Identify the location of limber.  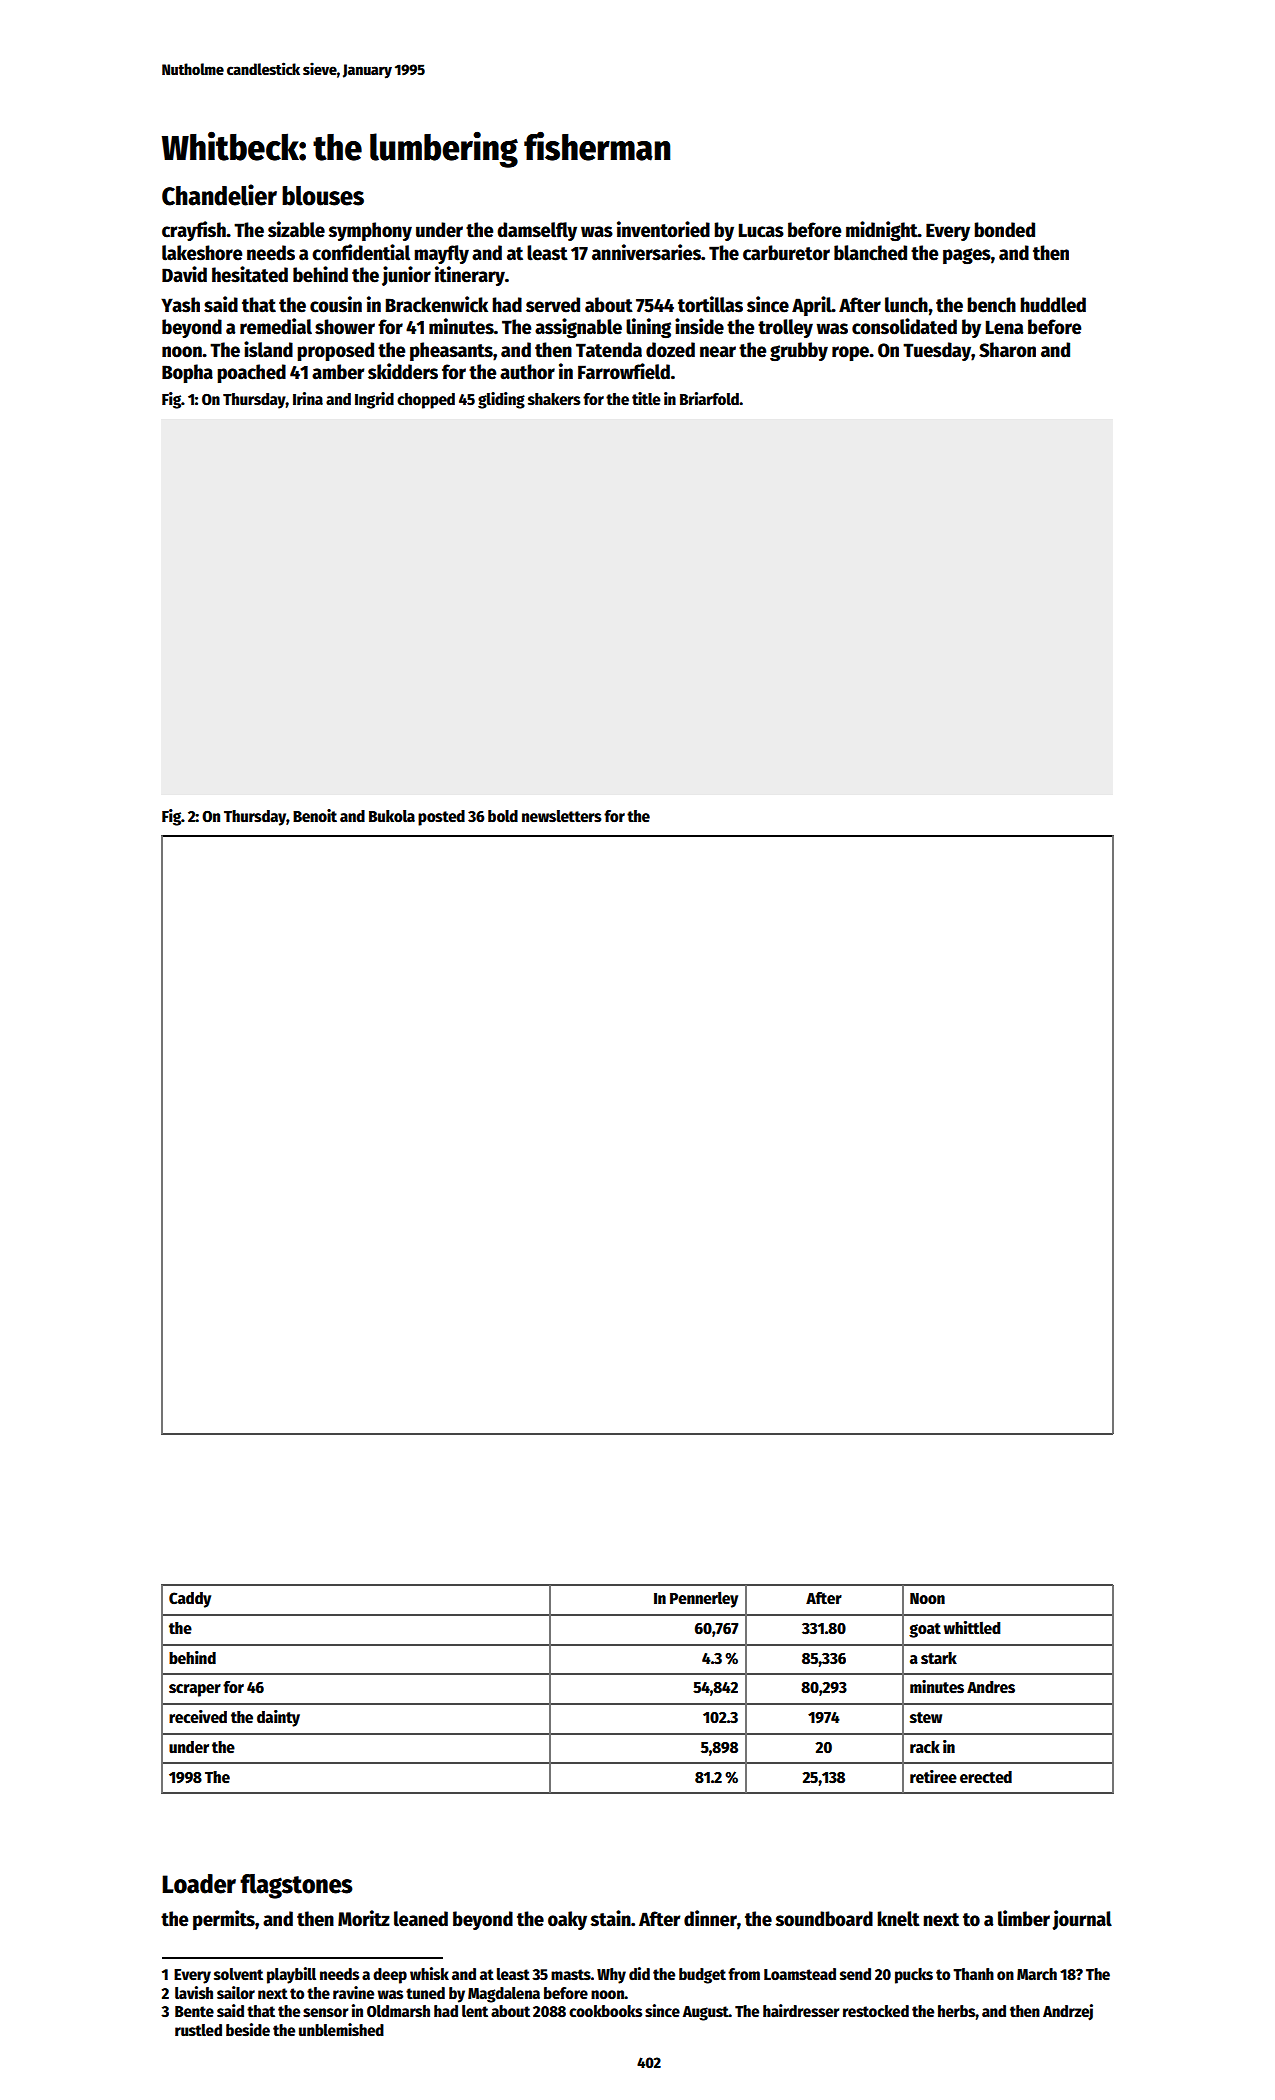
(1024, 1918).
